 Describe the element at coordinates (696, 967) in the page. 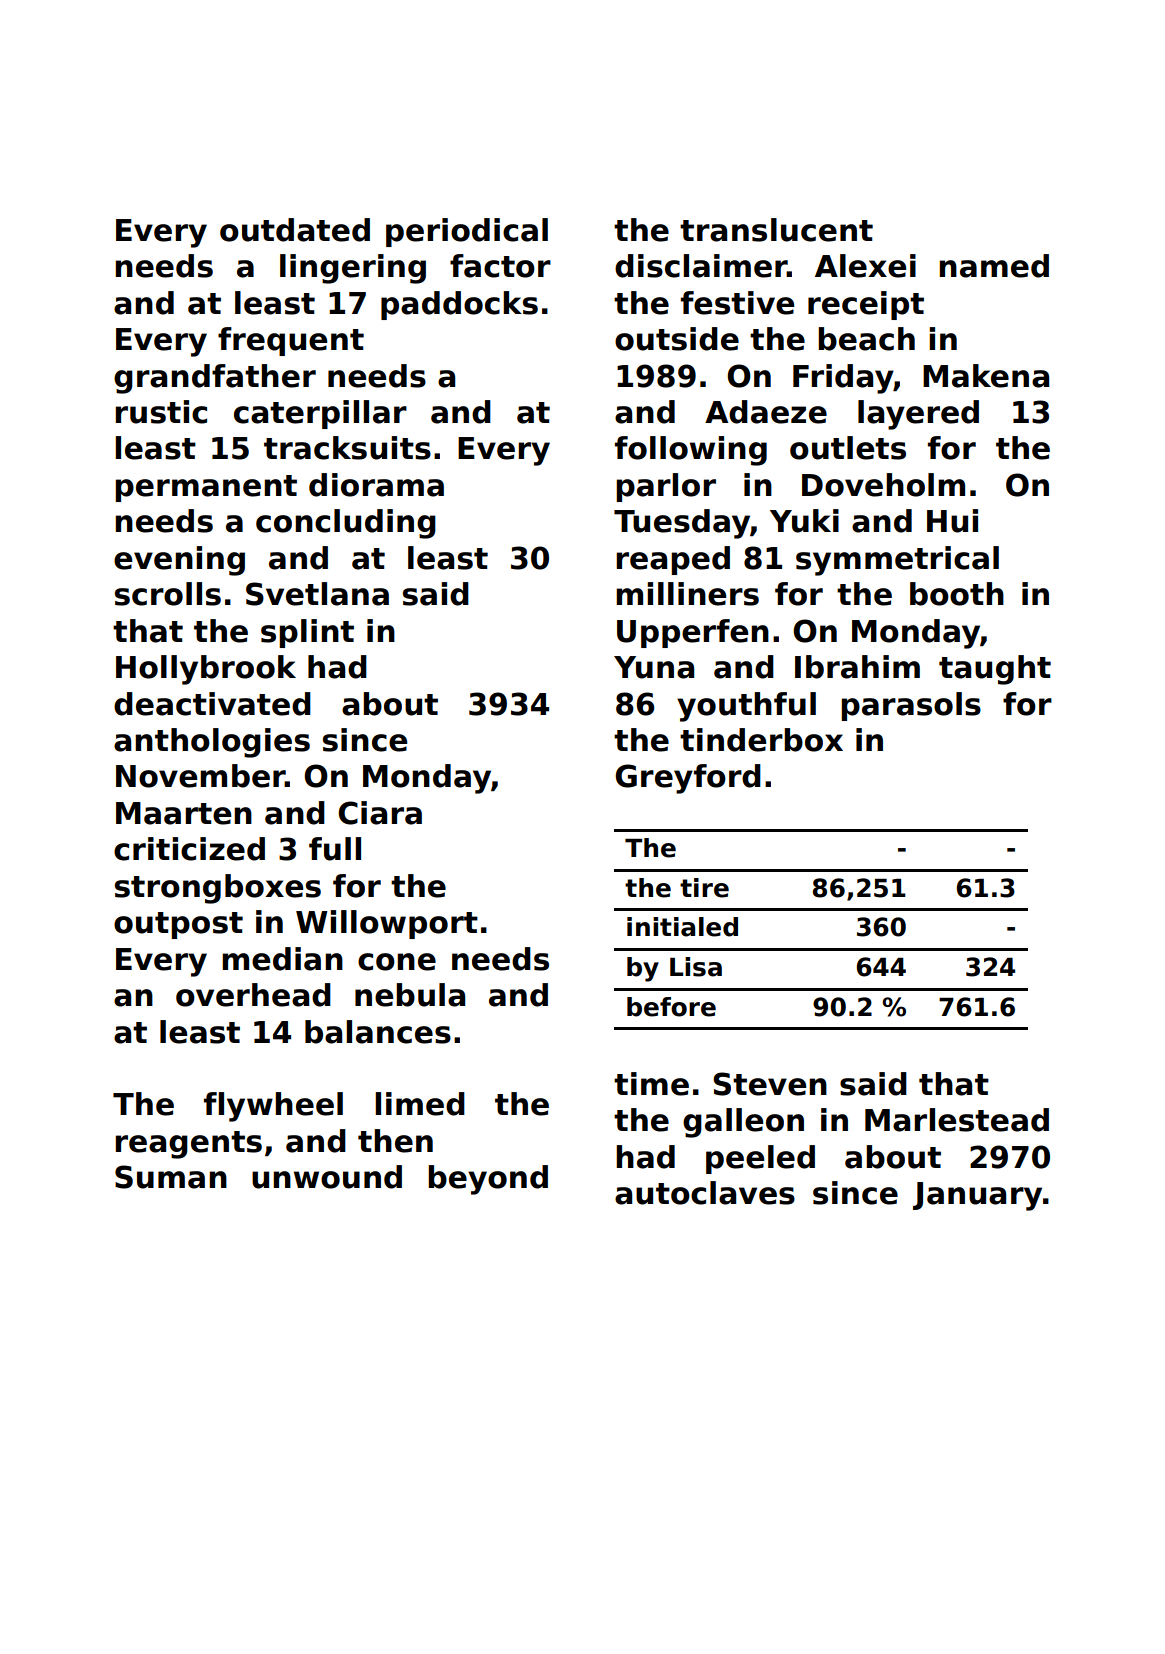

I see `Lisa` at that location.
